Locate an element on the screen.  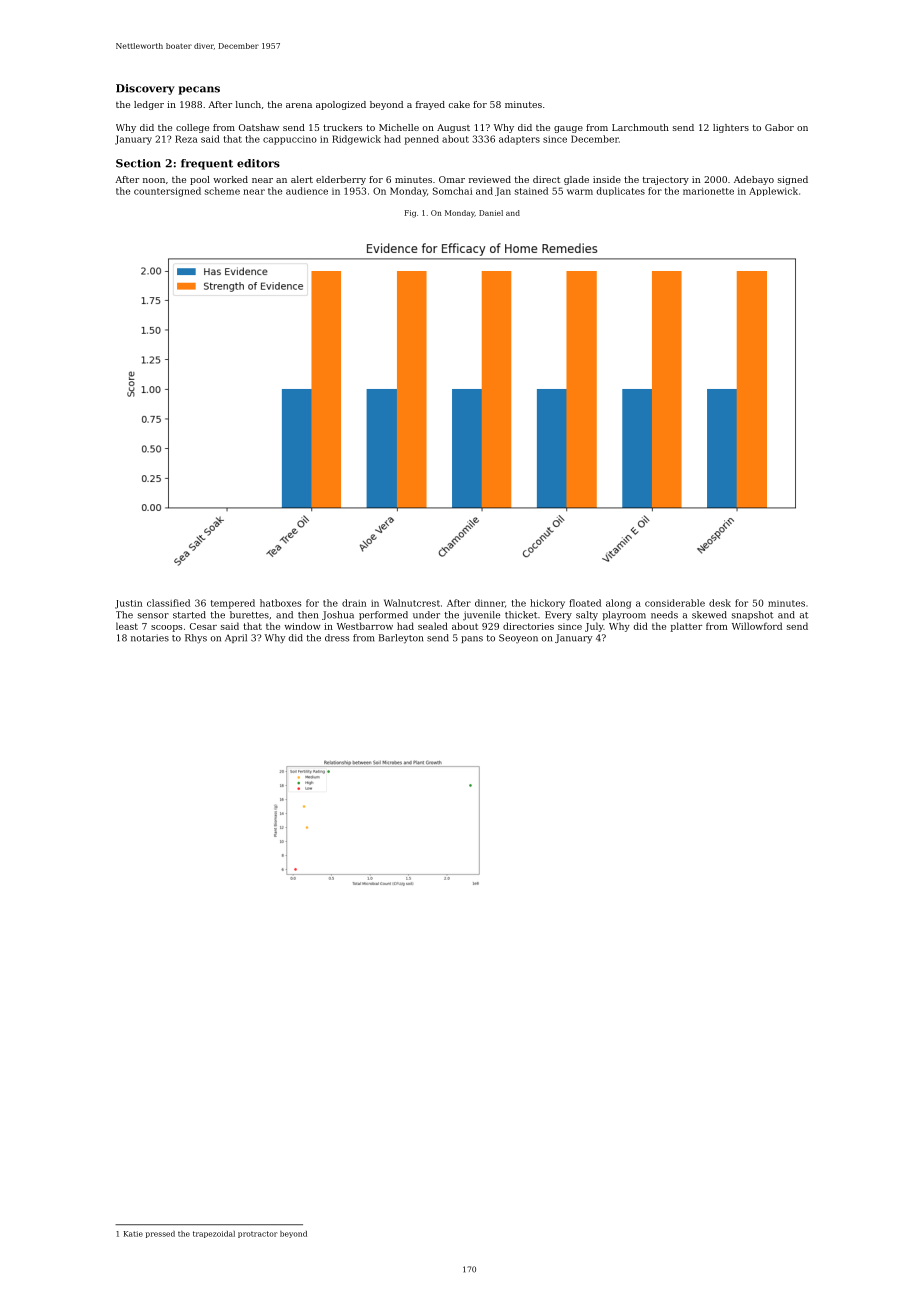
platter is located at coordinates (686, 627).
